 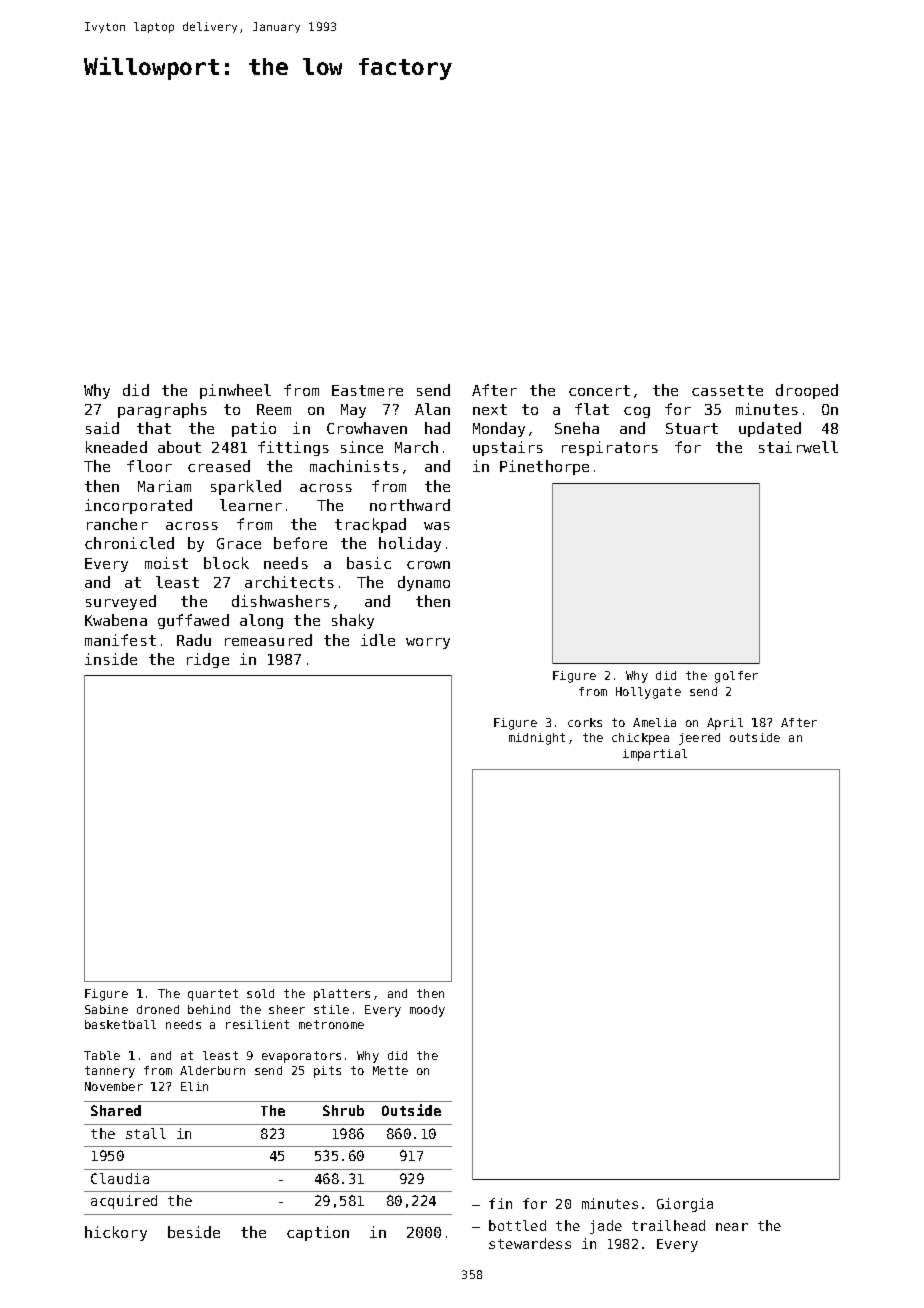 What do you see at coordinates (599, 390) in the screenshot?
I see `concert` at bounding box center [599, 390].
